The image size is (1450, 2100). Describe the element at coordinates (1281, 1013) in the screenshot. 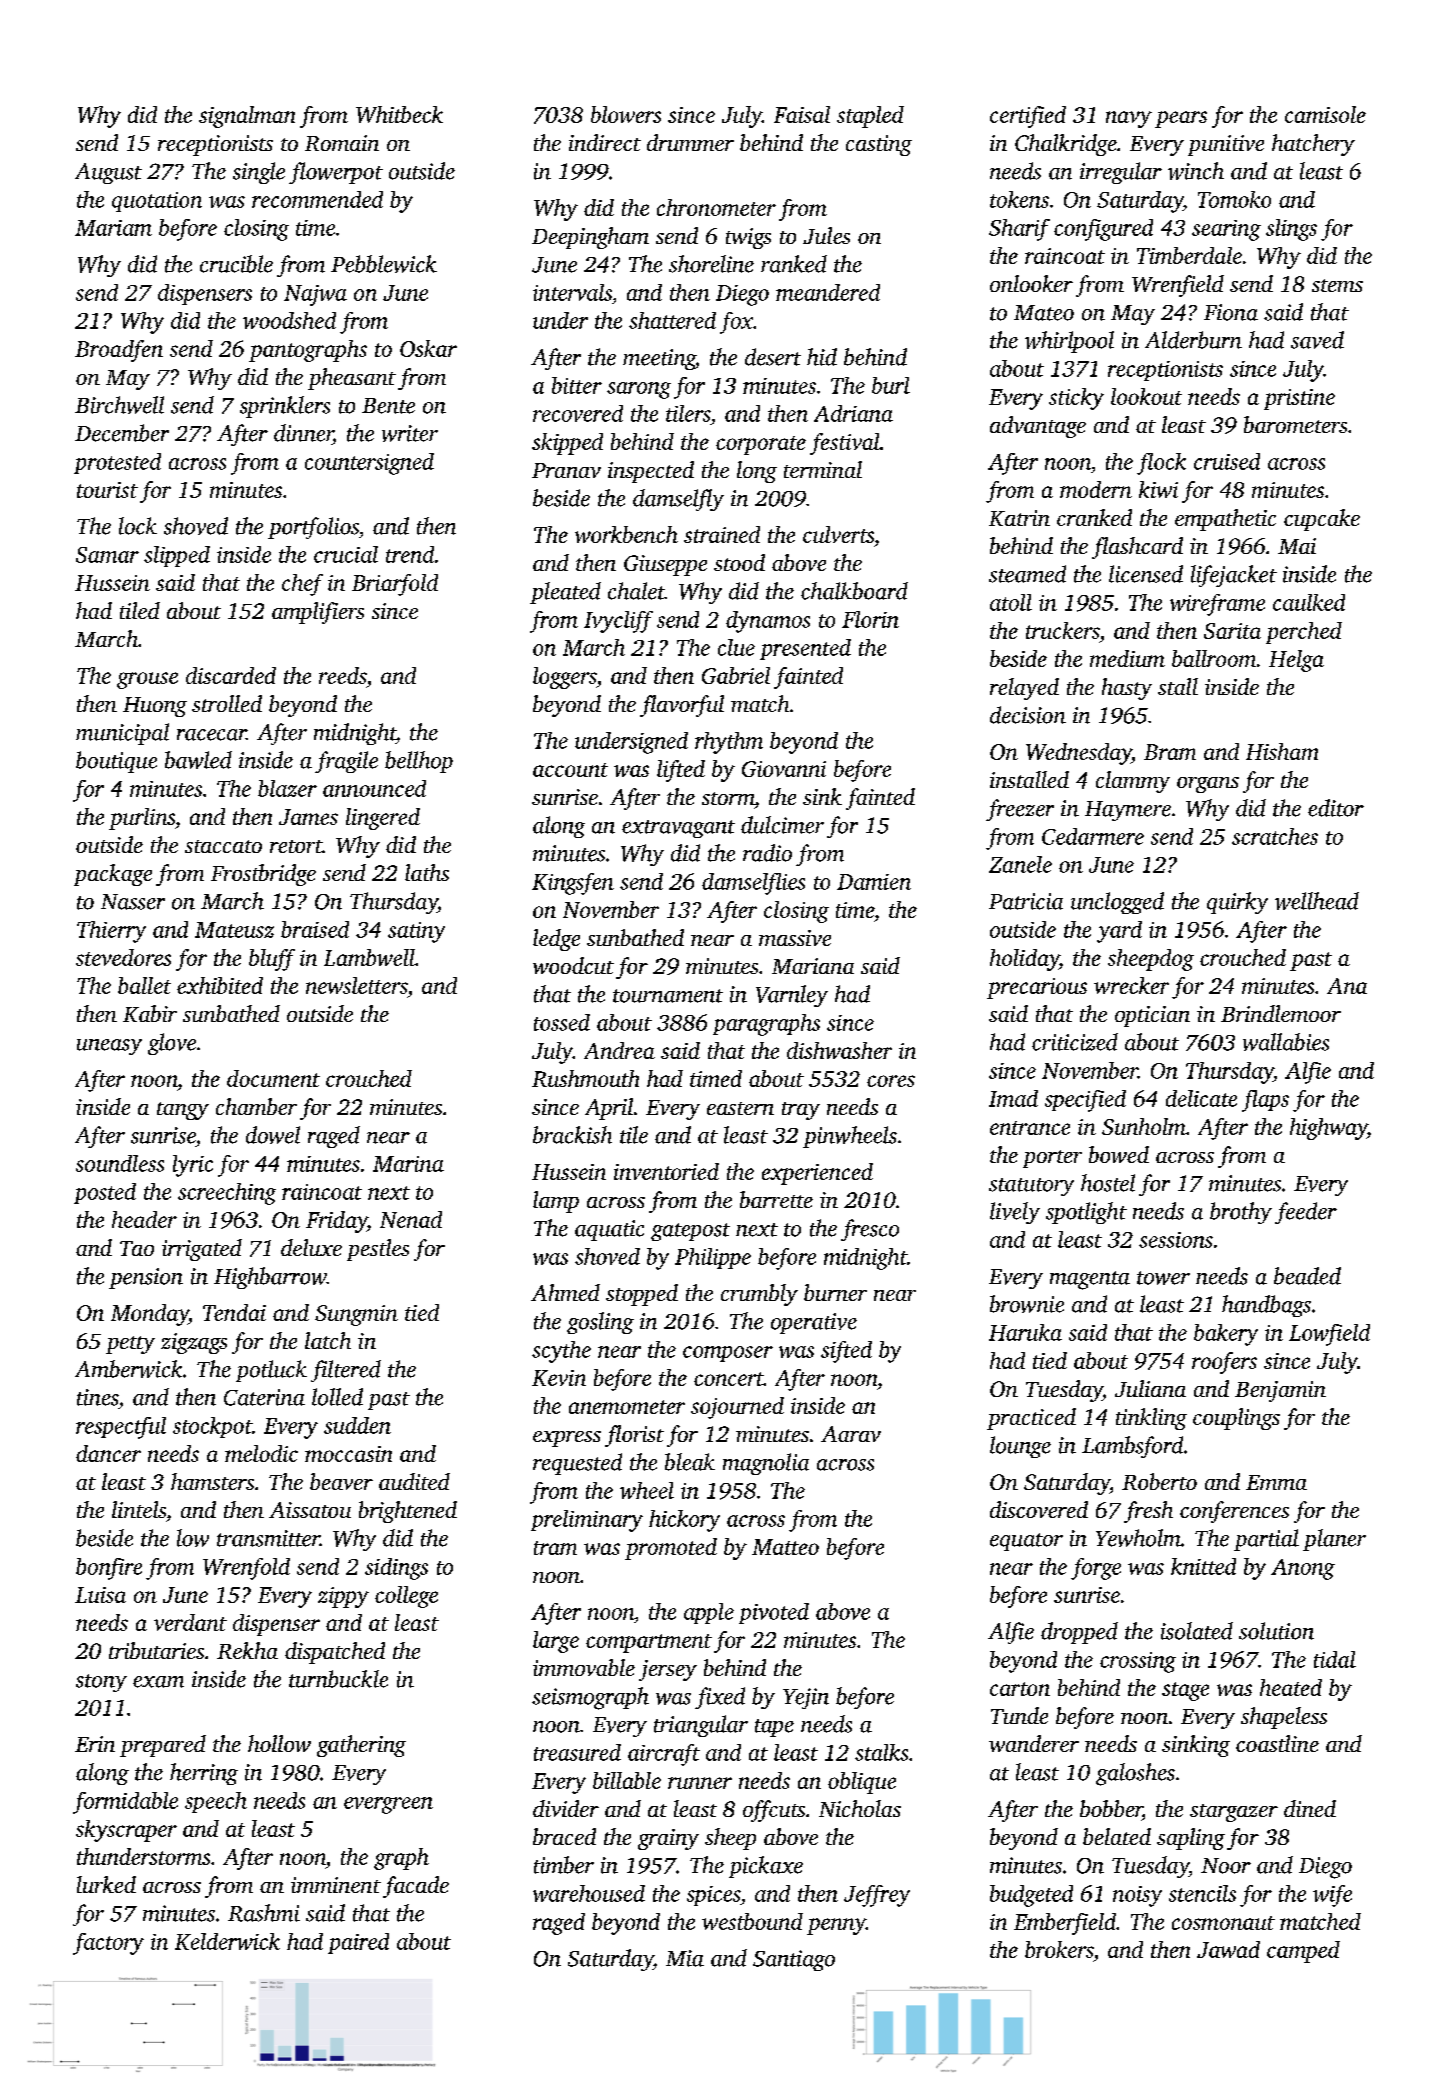

I see `Brindlemoor` at that location.
